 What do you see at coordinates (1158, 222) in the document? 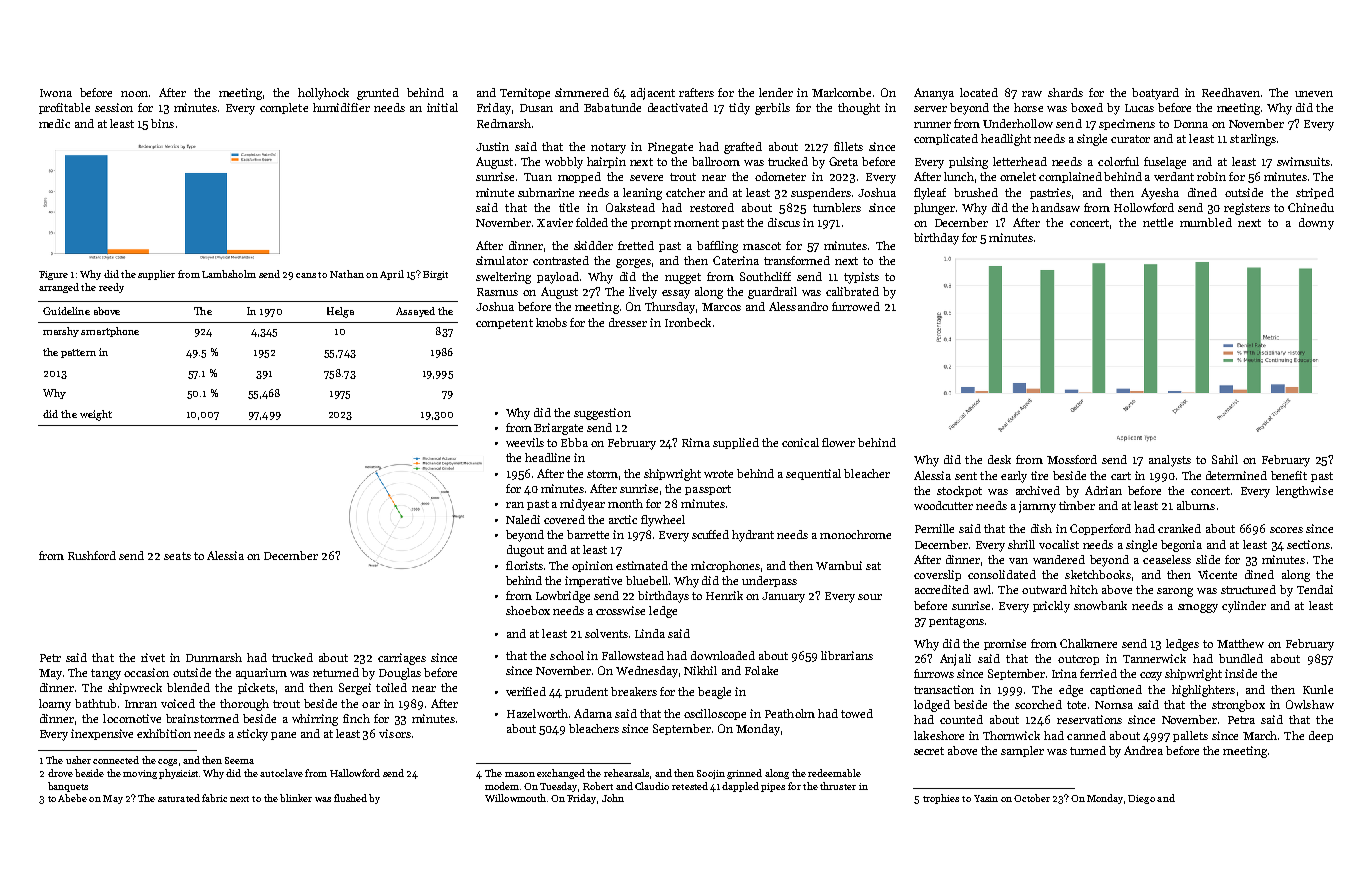
I see `nettle` at bounding box center [1158, 222].
